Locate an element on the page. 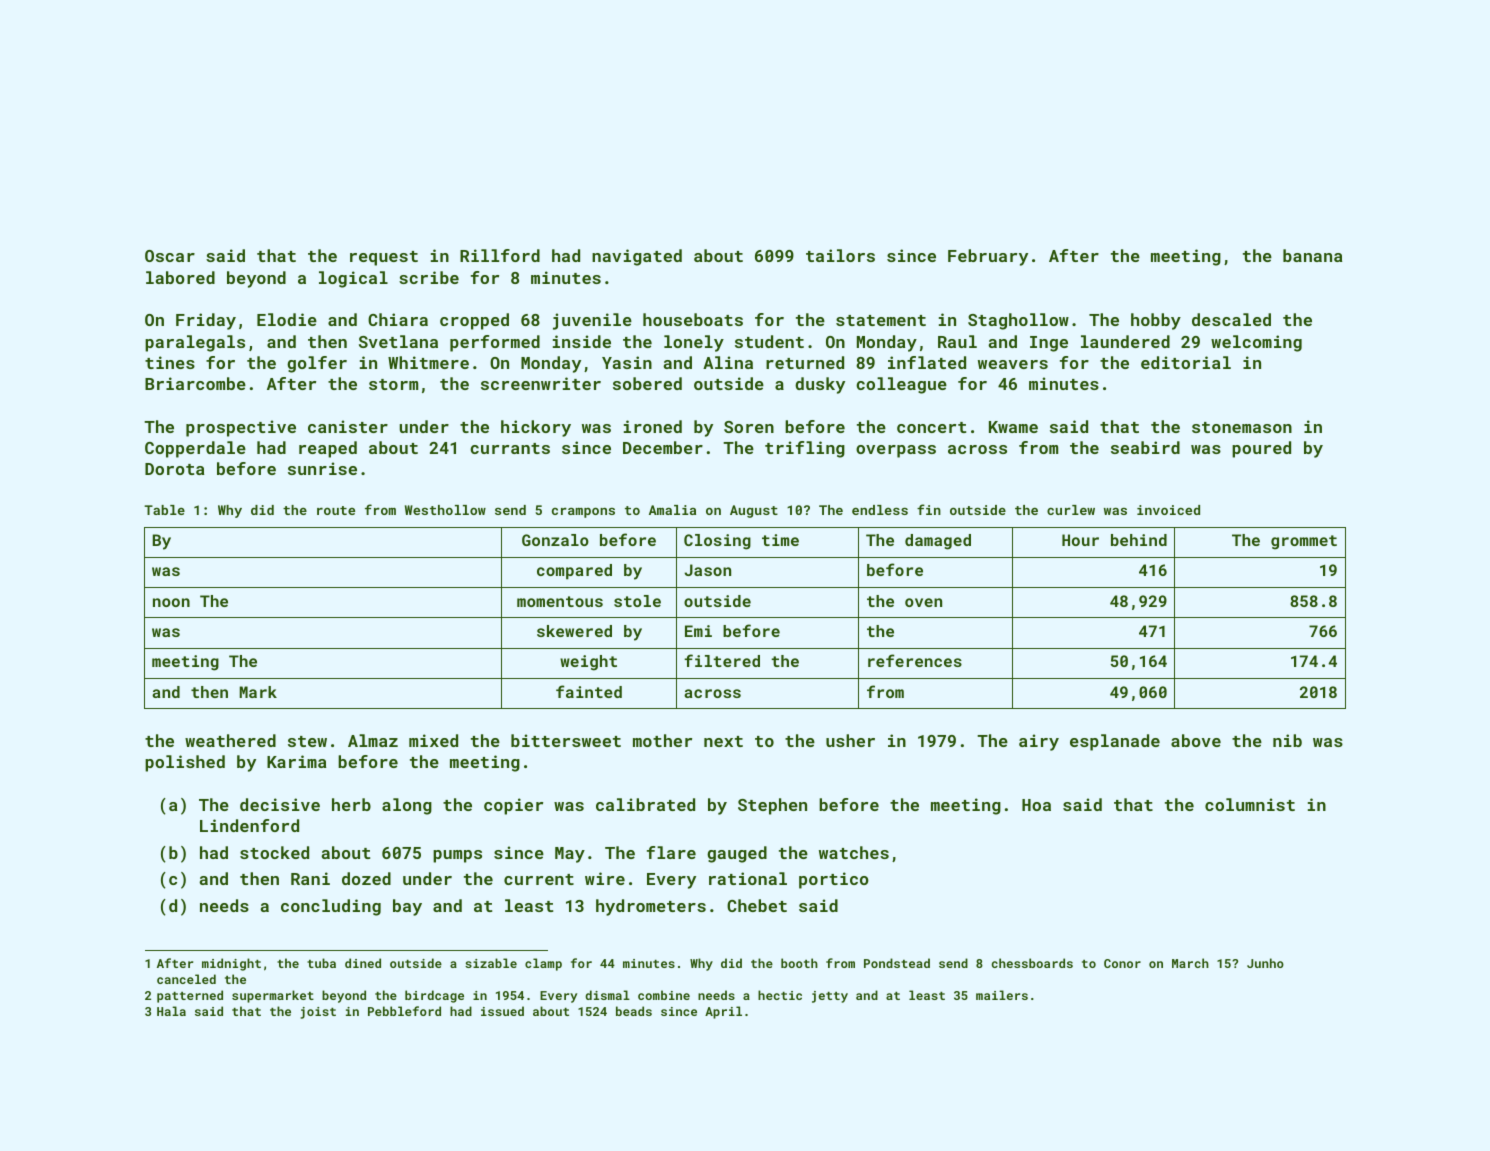  paralegals is located at coordinates (195, 343).
